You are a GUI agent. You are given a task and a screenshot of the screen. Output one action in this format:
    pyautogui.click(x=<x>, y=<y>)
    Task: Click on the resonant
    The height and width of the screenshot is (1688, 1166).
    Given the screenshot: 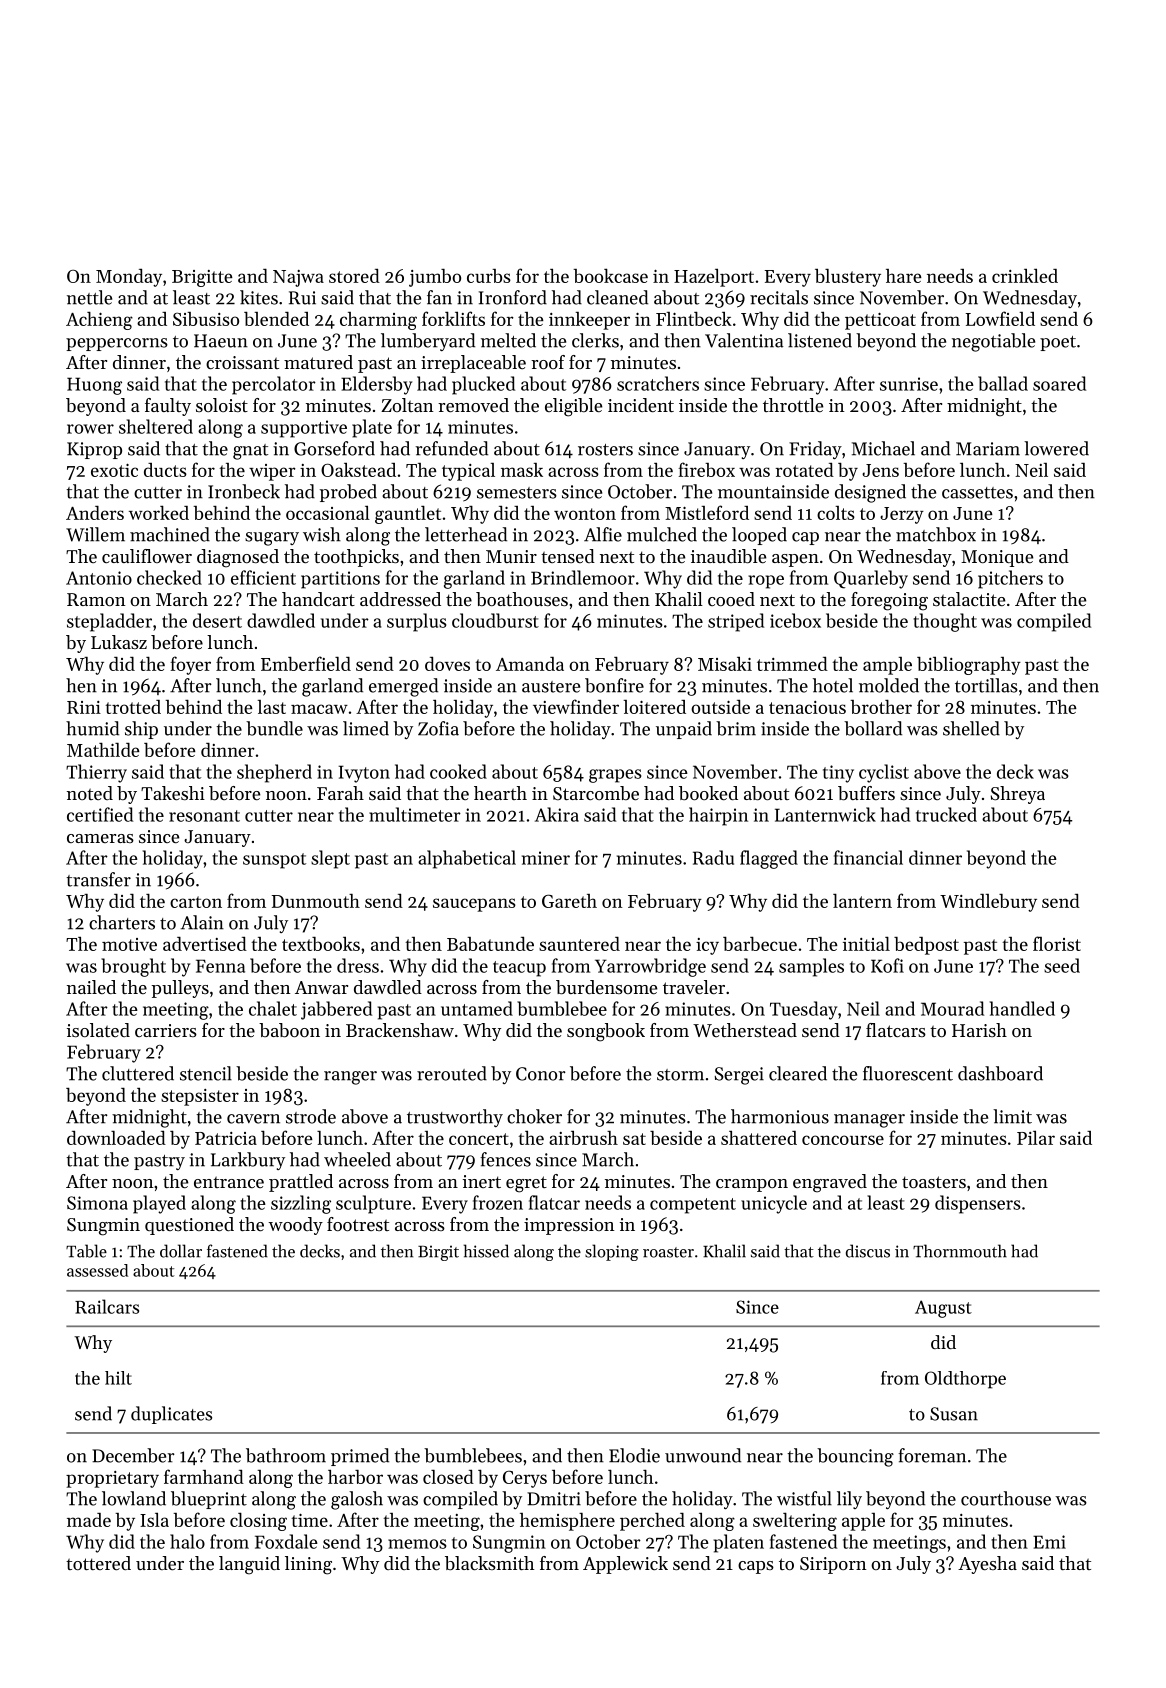 What is the action you would take?
    pyautogui.click(x=204, y=816)
